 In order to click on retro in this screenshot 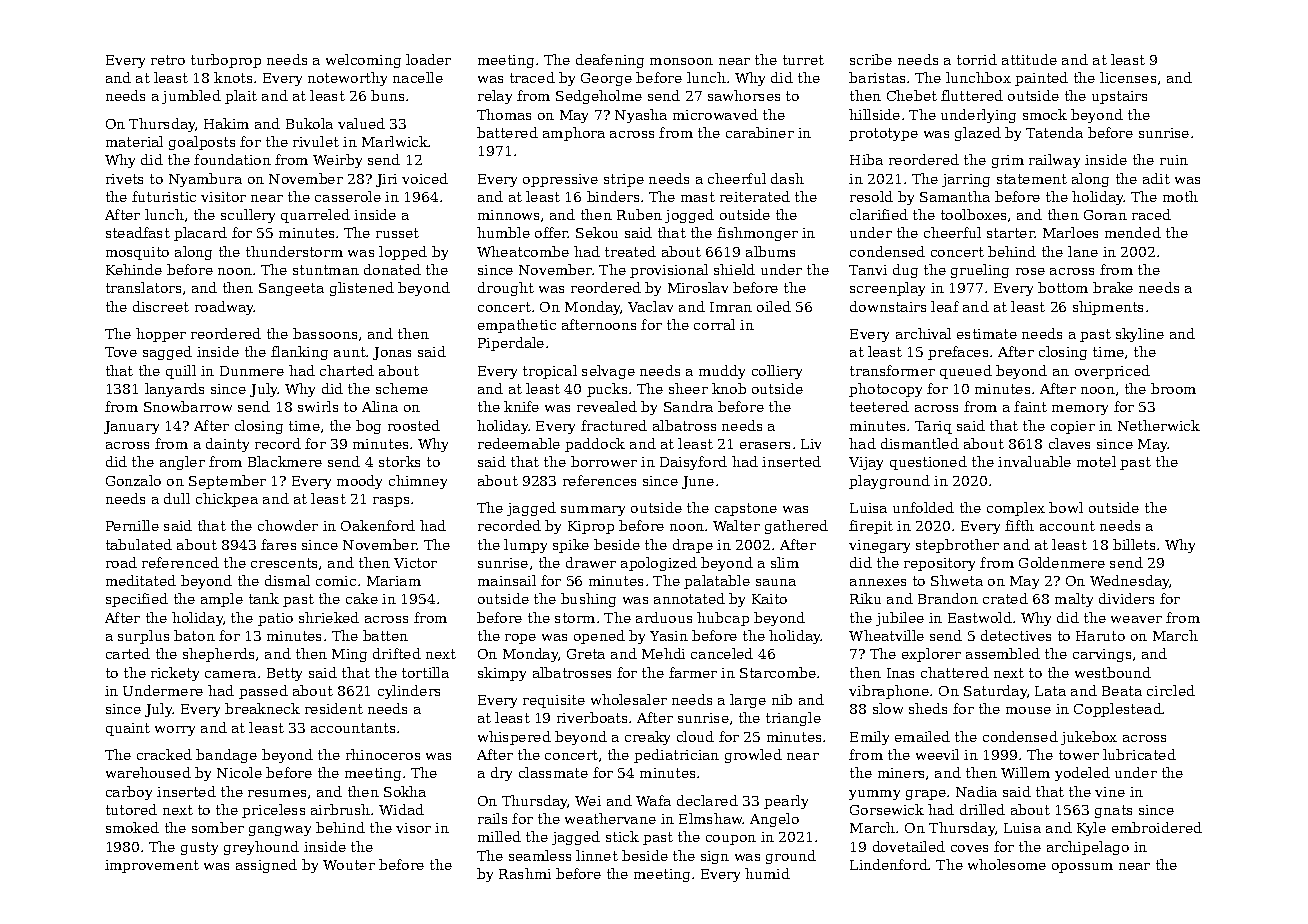, I will do `click(168, 60)`.
